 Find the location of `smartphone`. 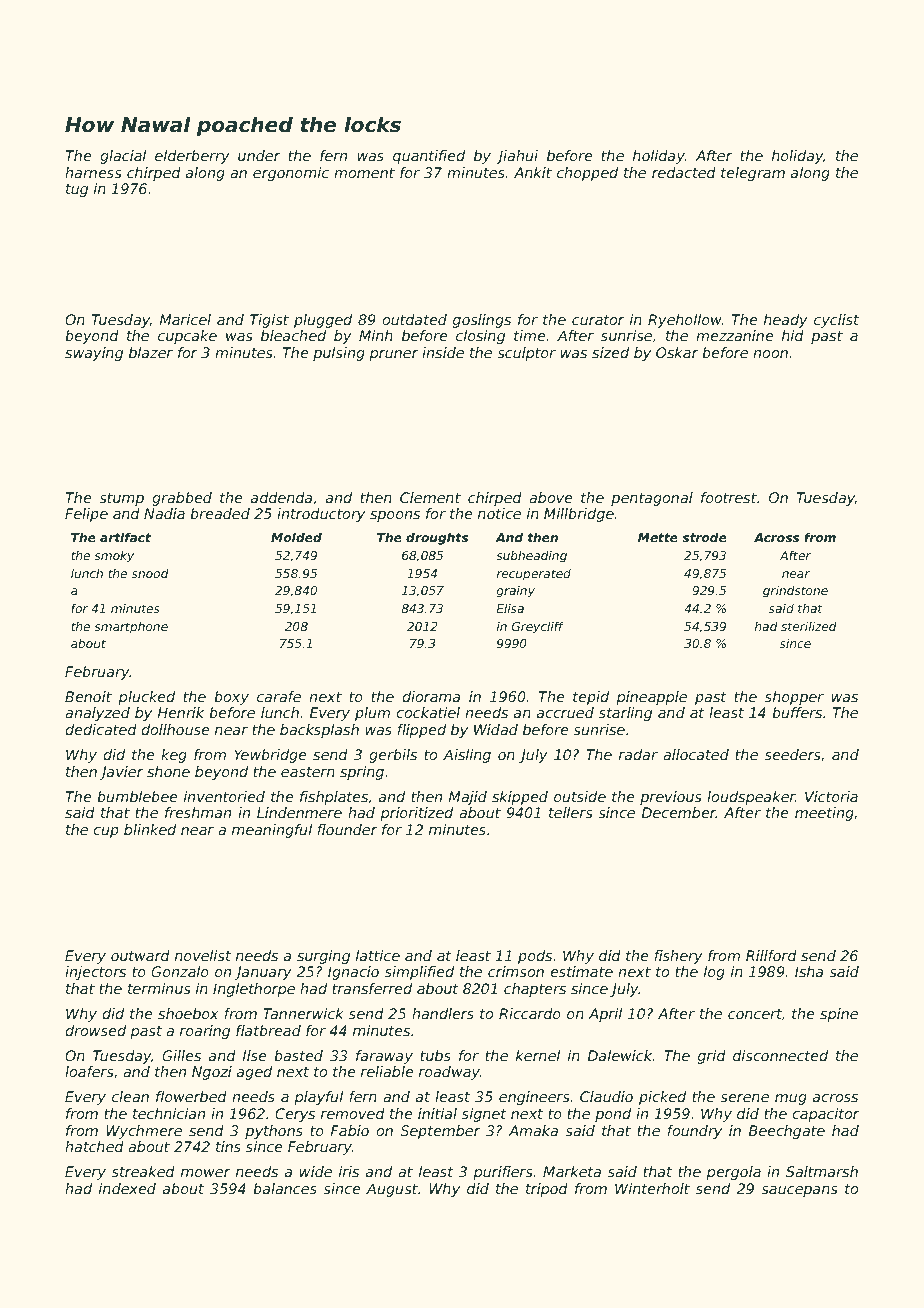

smartphone is located at coordinates (131, 627).
